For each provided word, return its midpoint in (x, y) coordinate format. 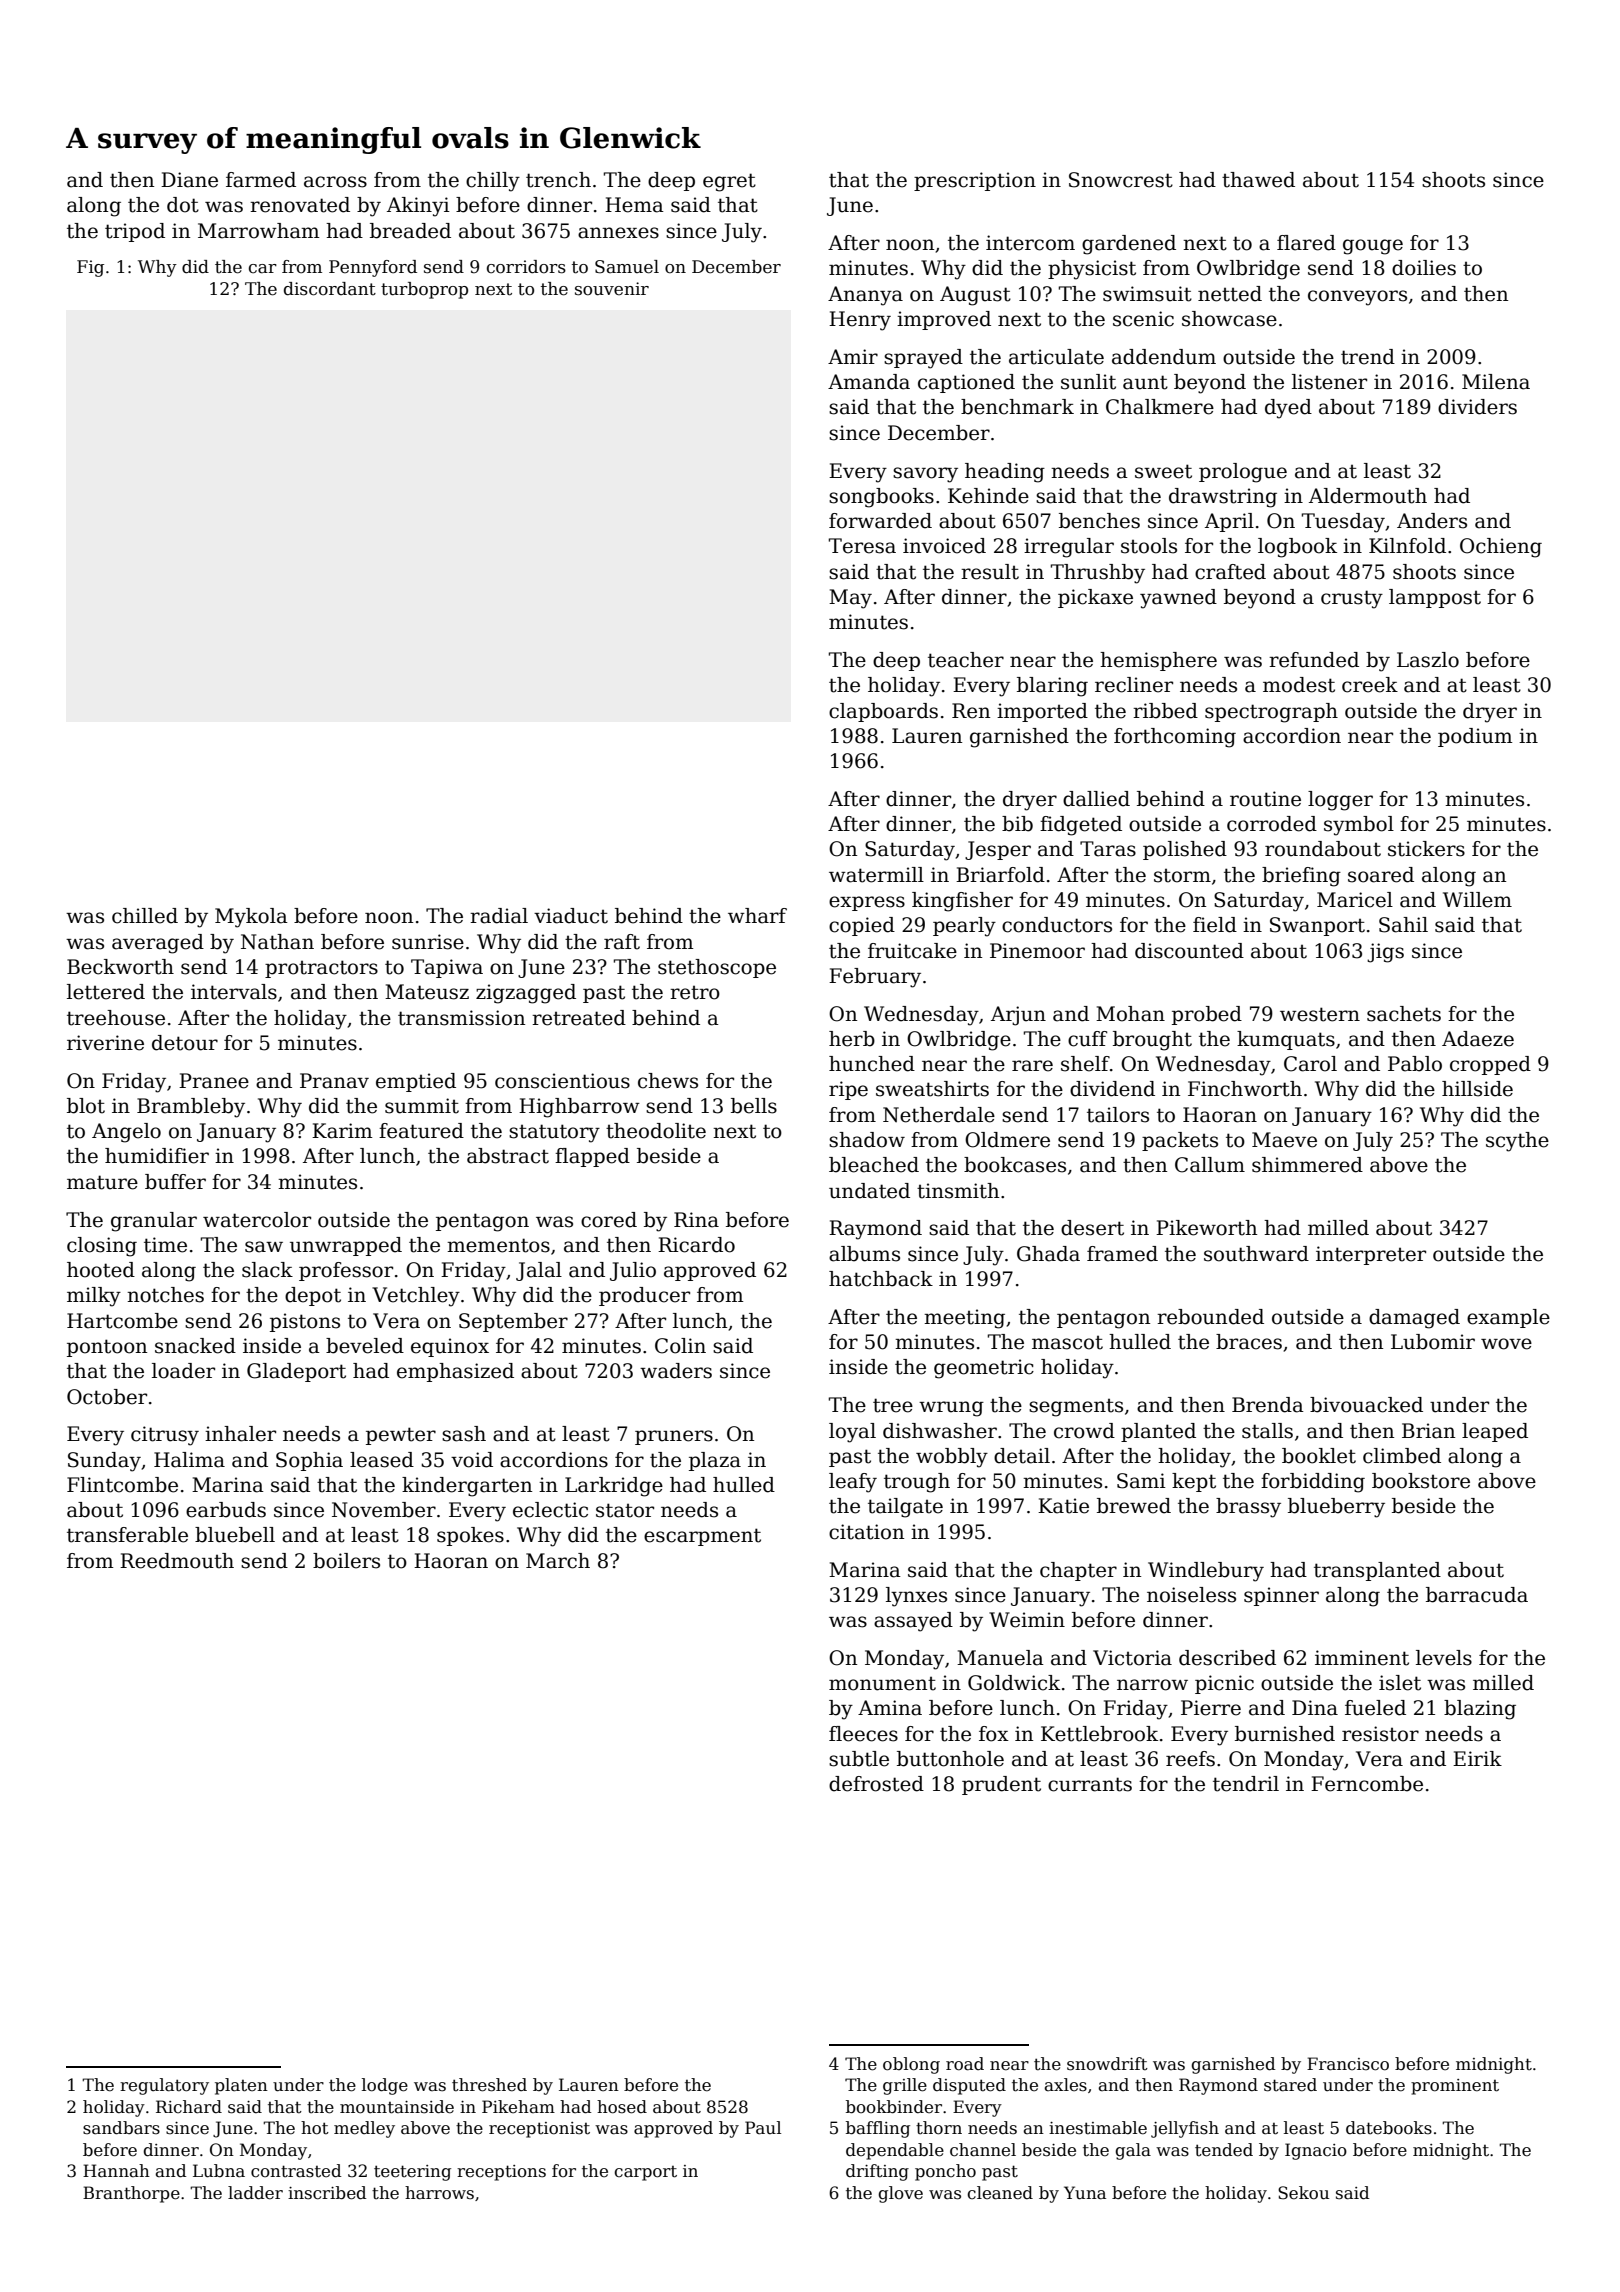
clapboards (883, 712)
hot (315, 2128)
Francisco (1348, 2064)
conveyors (1357, 298)
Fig (90, 268)
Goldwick (1014, 1683)
